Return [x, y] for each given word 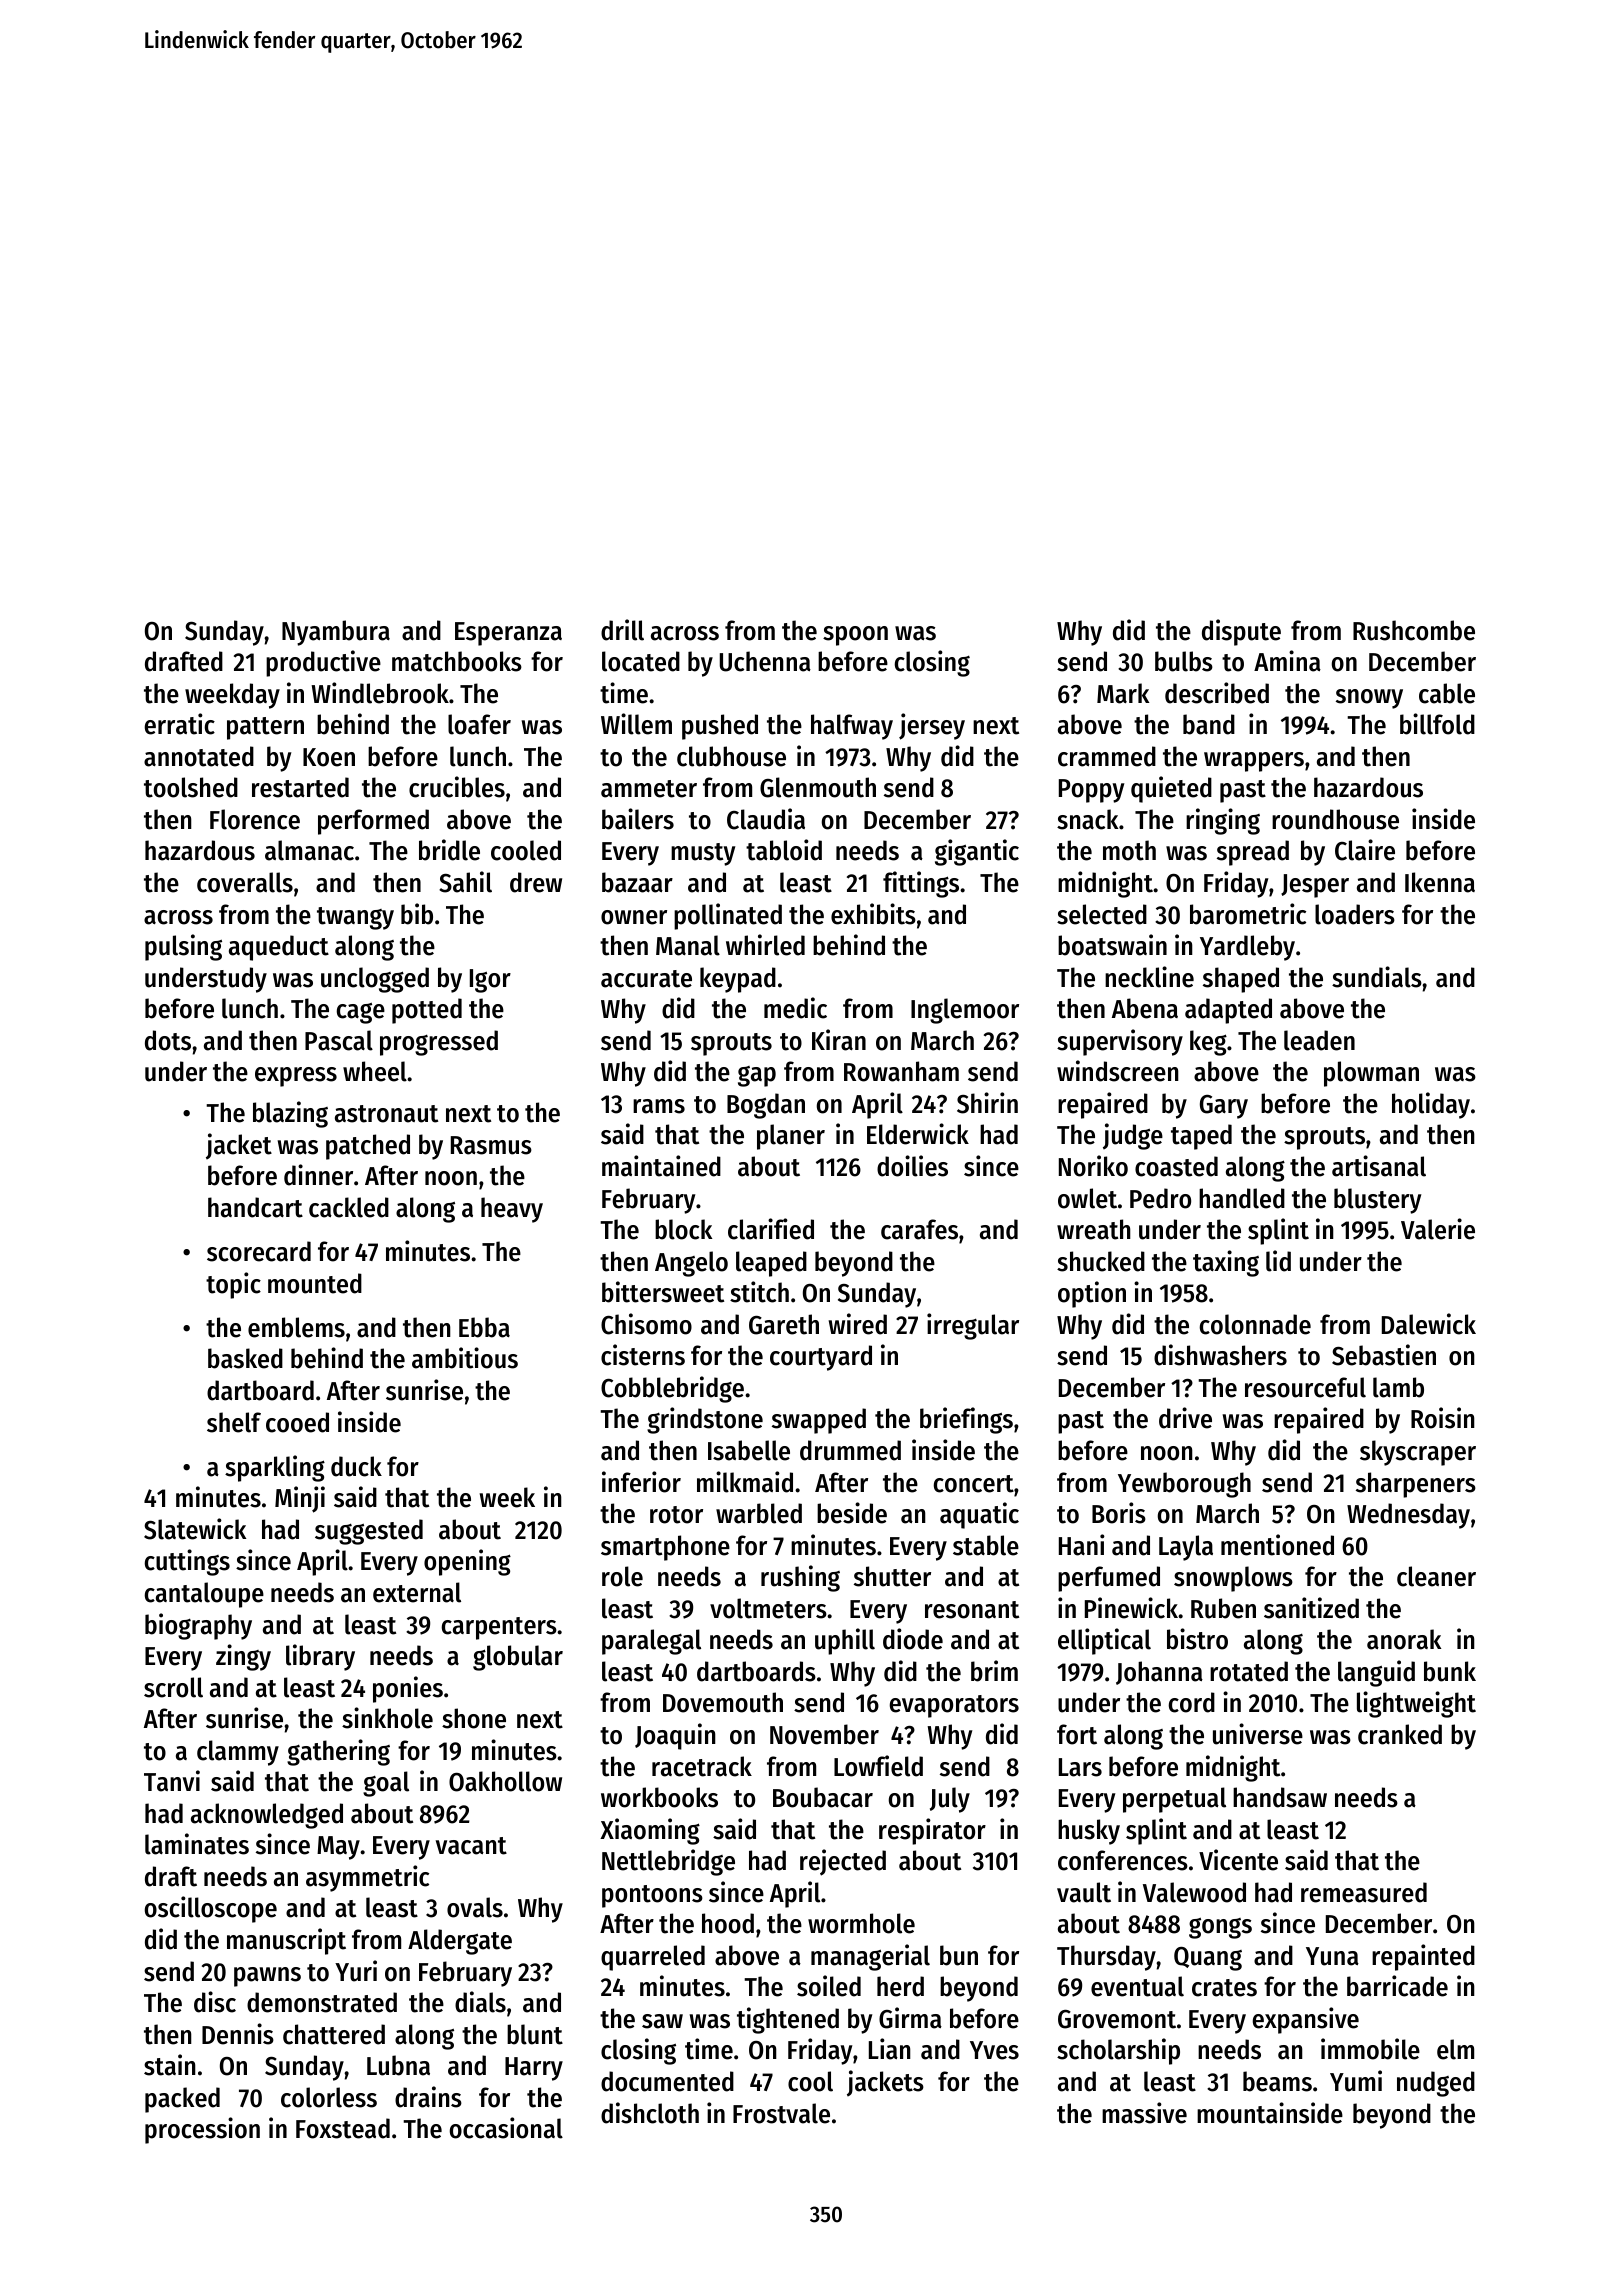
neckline [1149, 977]
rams [659, 1106]
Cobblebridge [672, 1389]
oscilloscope [211, 1909]
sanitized [1311, 1608]
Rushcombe [1414, 630]
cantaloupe [204, 1595]
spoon [855, 636]
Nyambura [336, 633]
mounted [315, 1283]
